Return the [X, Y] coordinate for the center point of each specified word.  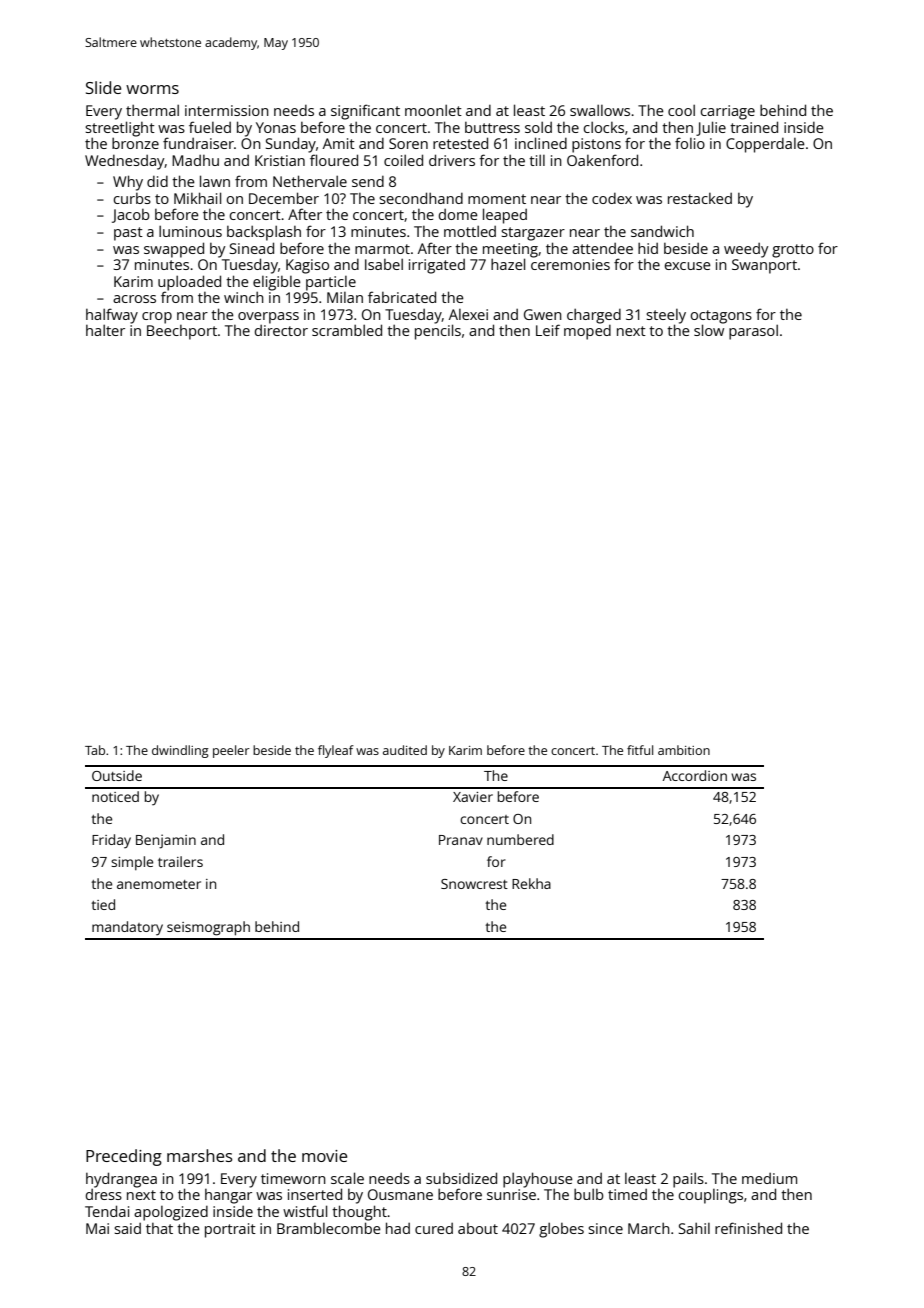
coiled [403, 160]
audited [405, 750]
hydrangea [121, 1180]
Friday [111, 841]
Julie [711, 128]
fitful [640, 750]
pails [688, 1180]
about [478, 1228]
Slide [103, 87]
